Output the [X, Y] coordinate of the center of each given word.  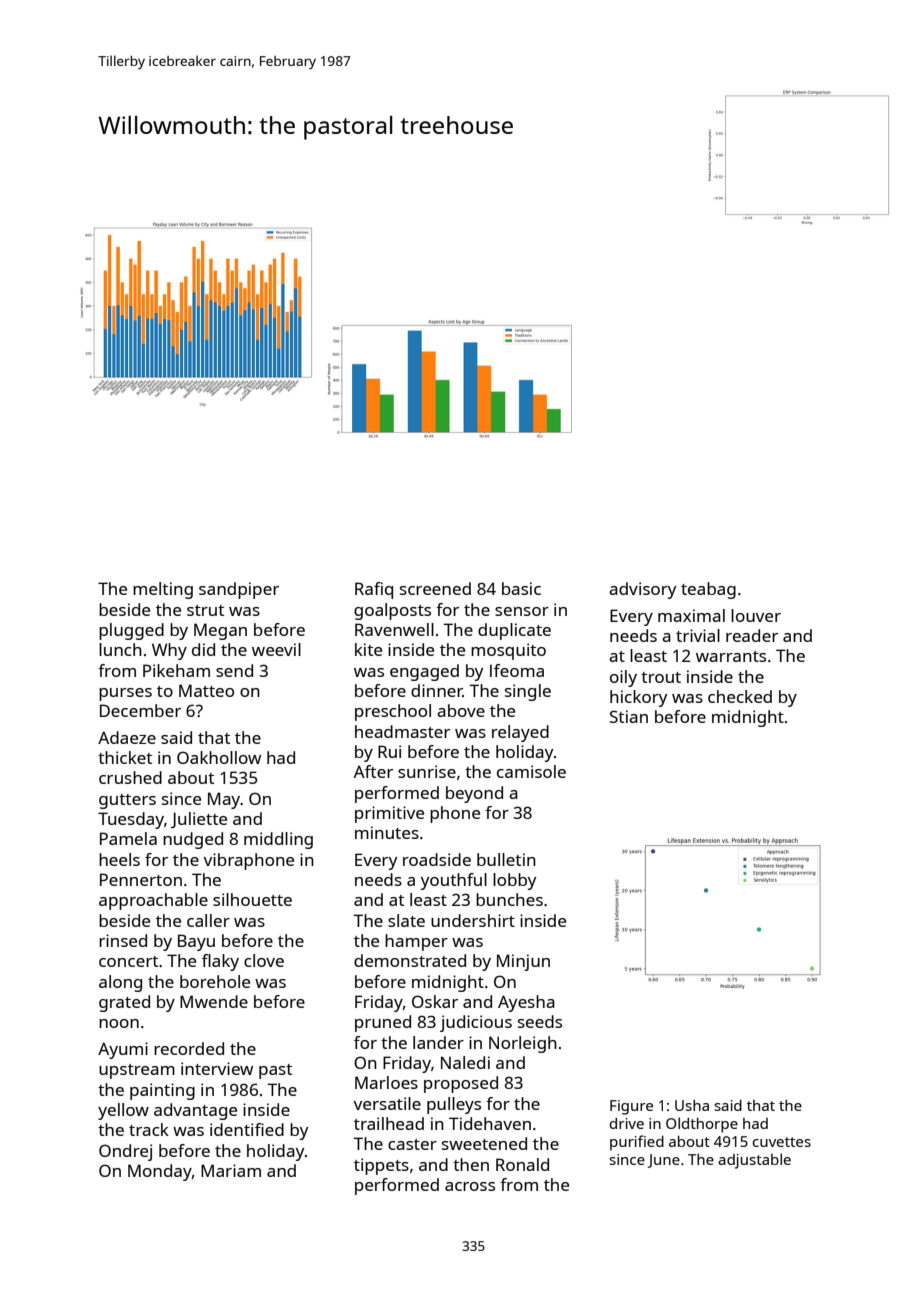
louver [756, 615]
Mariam [231, 1170]
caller [208, 920]
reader [752, 635]
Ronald [522, 1164]
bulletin [506, 859]
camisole [531, 771]
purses [125, 694]
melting [163, 590]
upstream [137, 1071]
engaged [424, 672]
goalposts [392, 611]
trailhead [389, 1123]
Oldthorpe [702, 1125]
